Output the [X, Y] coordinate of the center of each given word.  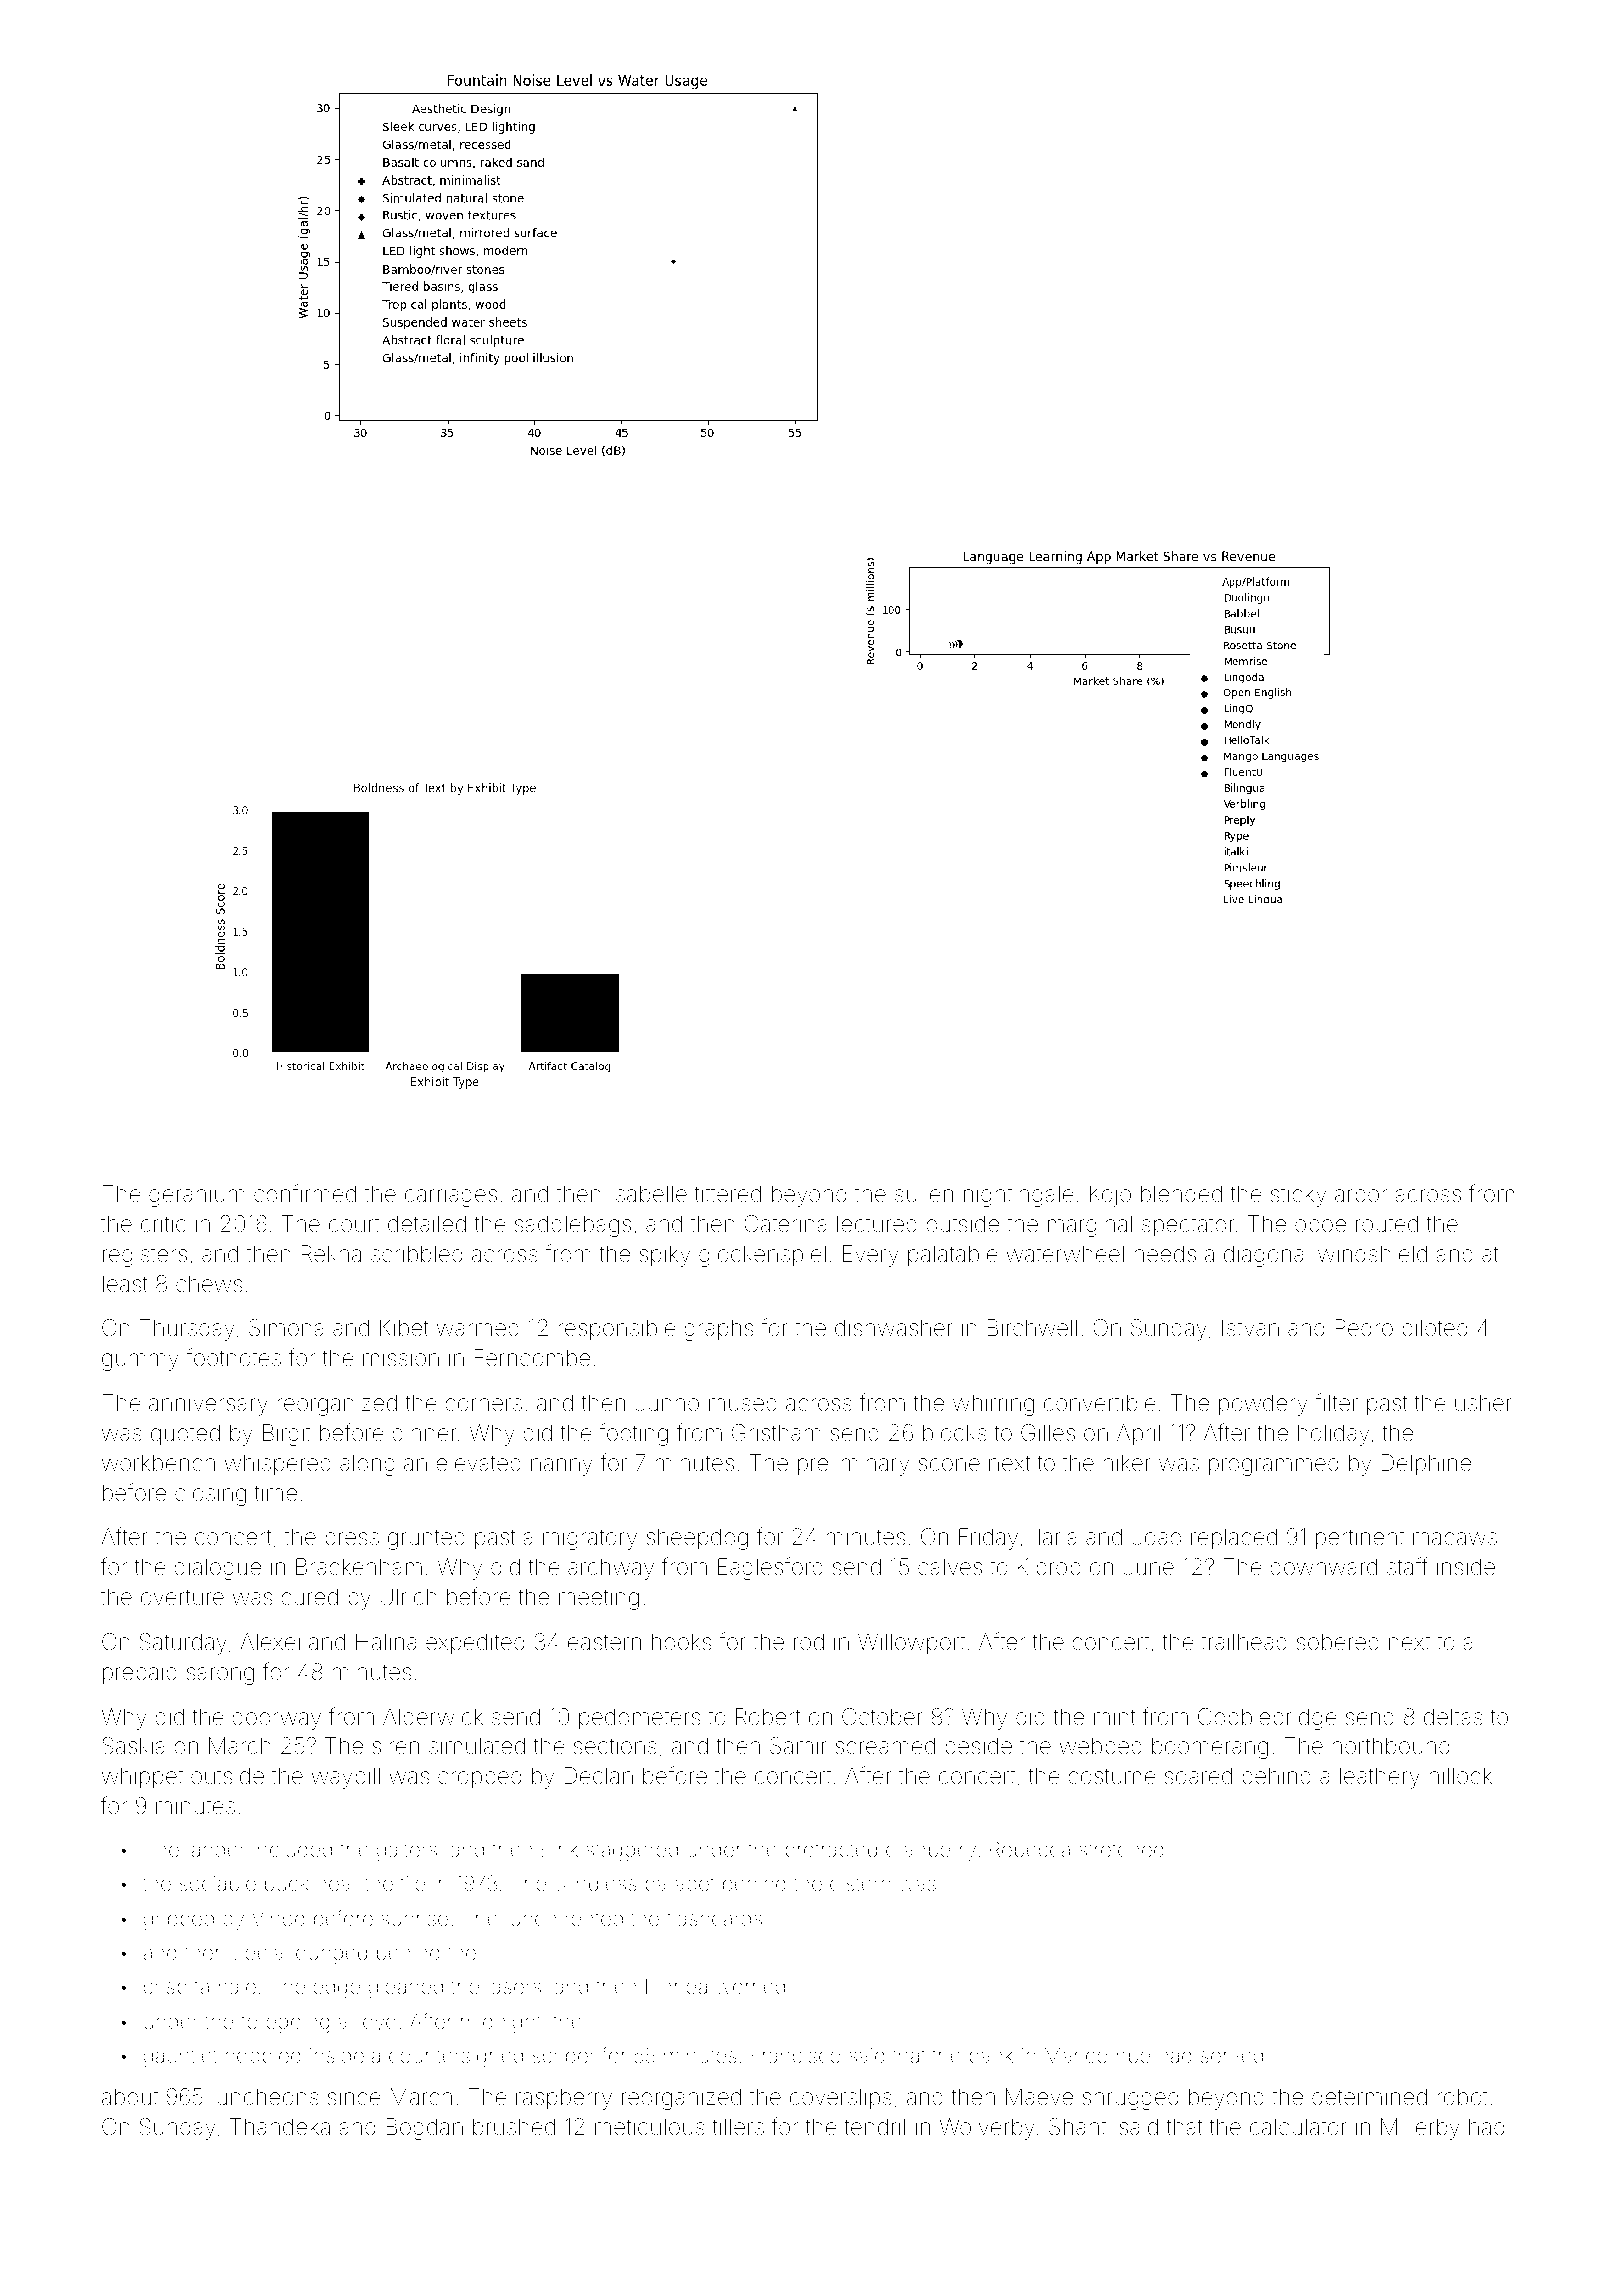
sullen [924, 1194]
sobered [1338, 1642]
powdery [1263, 1405]
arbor [1361, 1194]
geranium [197, 1196]
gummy [140, 1362]
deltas [1453, 1717]
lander [216, 1849]
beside [978, 1746]
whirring [993, 1405]
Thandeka [280, 2127]
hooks [681, 1641]
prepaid [140, 1674]
